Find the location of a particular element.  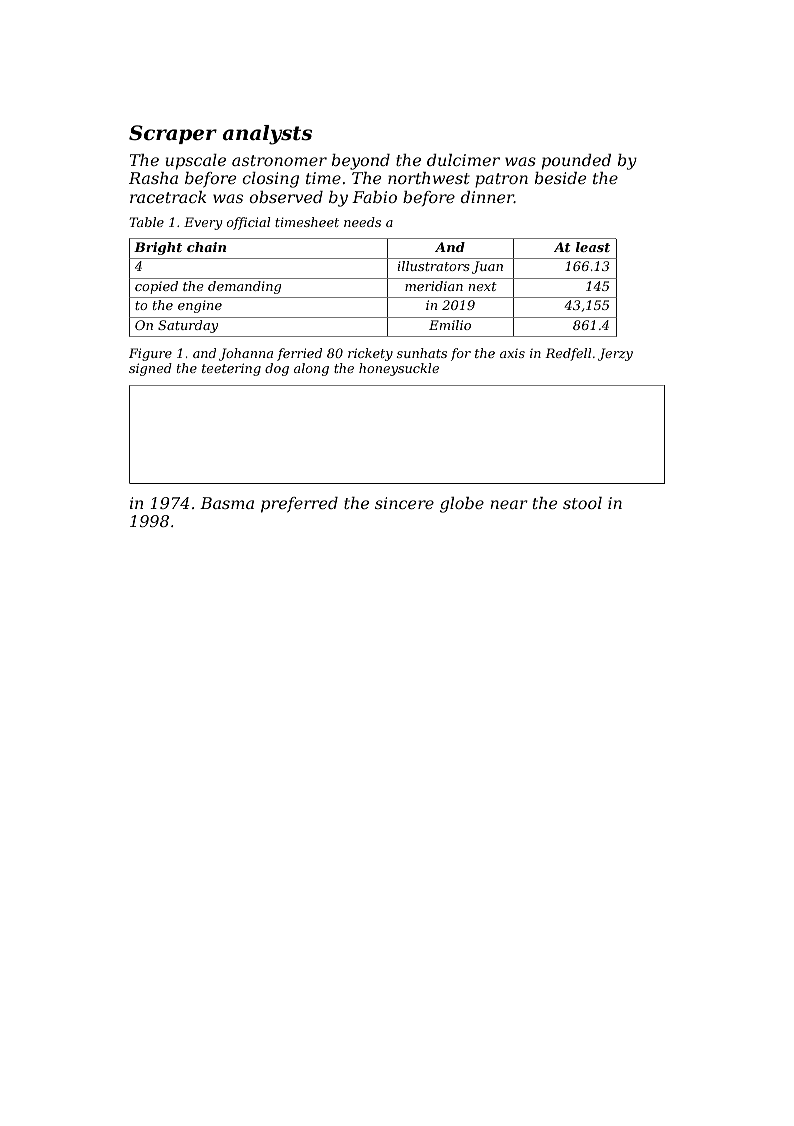

Redfell is located at coordinates (568, 354).
